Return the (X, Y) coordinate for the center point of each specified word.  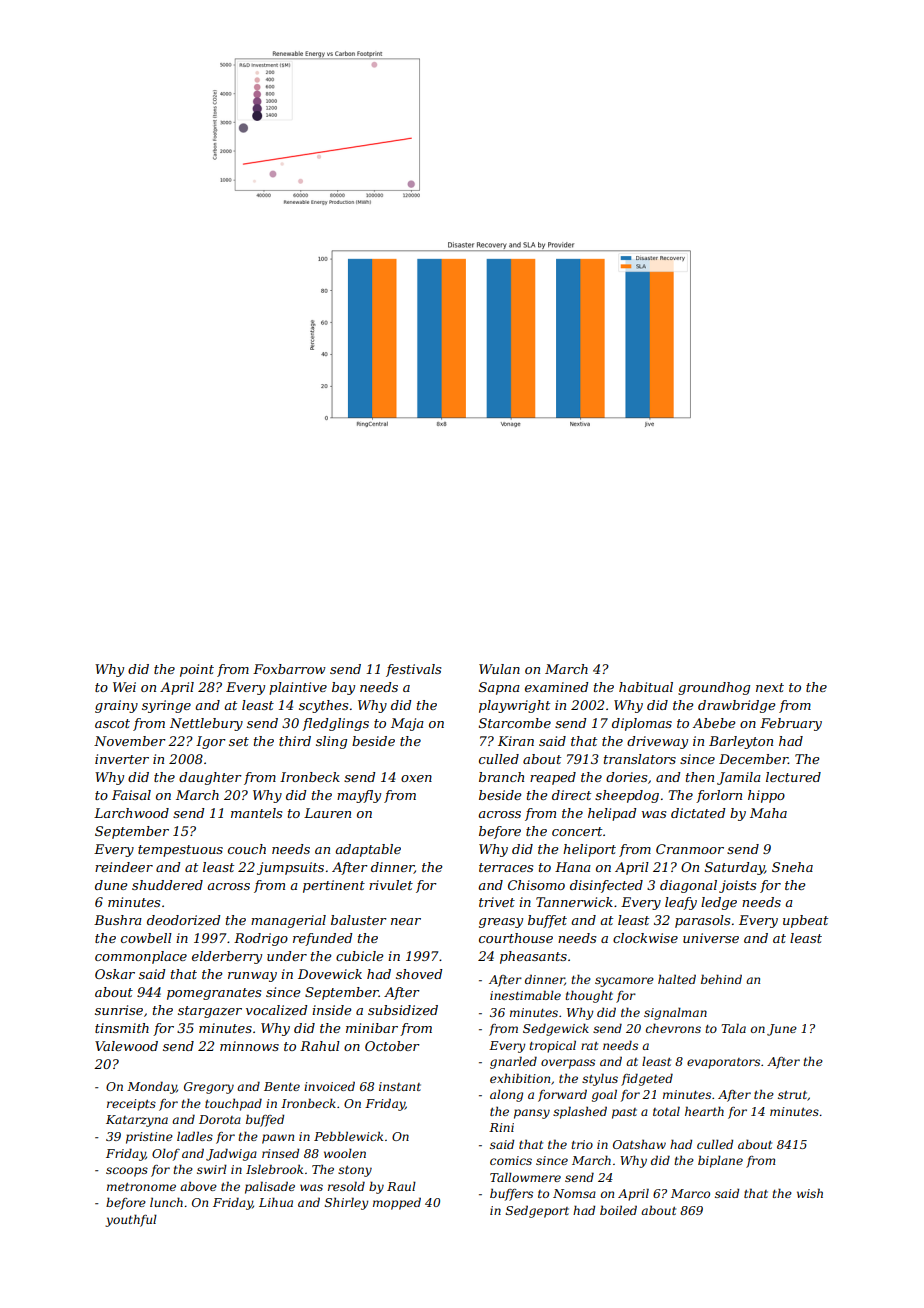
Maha (768, 813)
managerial (288, 921)
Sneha (792, 867)
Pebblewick (348, 1136)
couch (247, 849)
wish (810, 1193)
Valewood (126, 1046)
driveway (657, 742)
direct (571, 795)
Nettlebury (206, 724)
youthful (131, 1220)
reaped (553, 778)
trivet (497, 902)
